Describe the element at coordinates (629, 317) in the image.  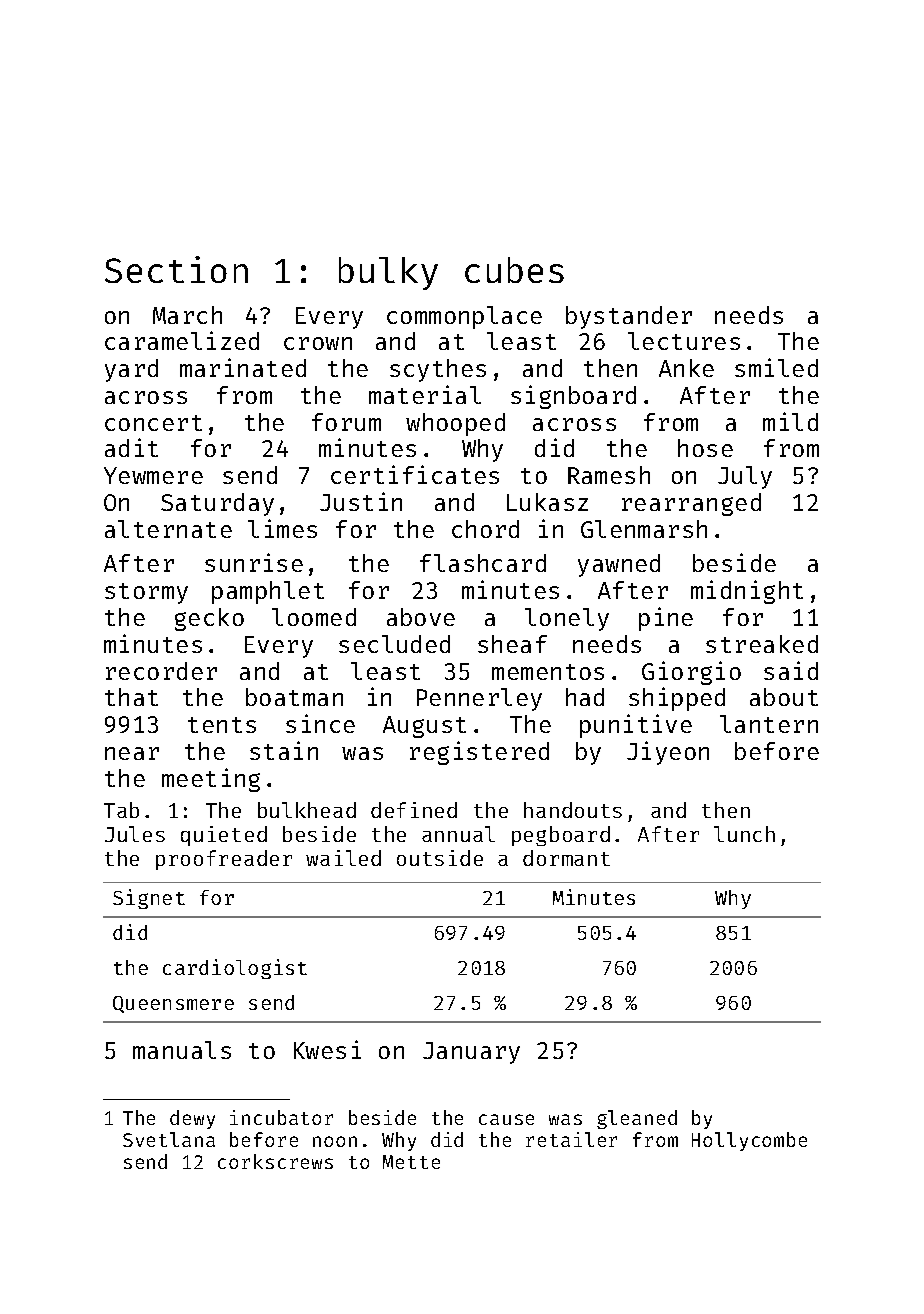
I see `bystander` at that location.
